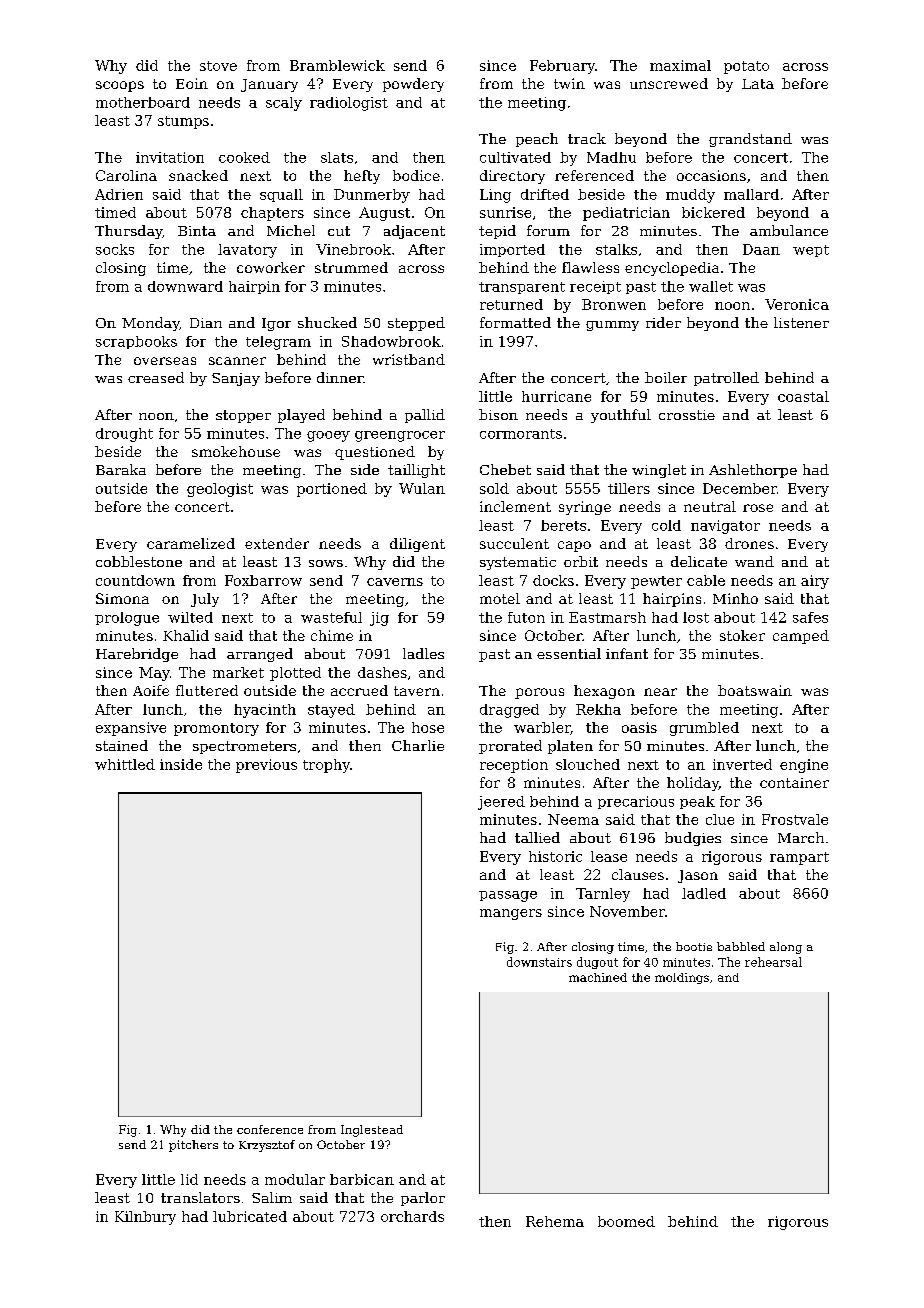 The height and width of the screenshot is (1308, 924). Describe the element at coordinates (193, 1146) in the screenshot. I see `pitchers` at that location.
